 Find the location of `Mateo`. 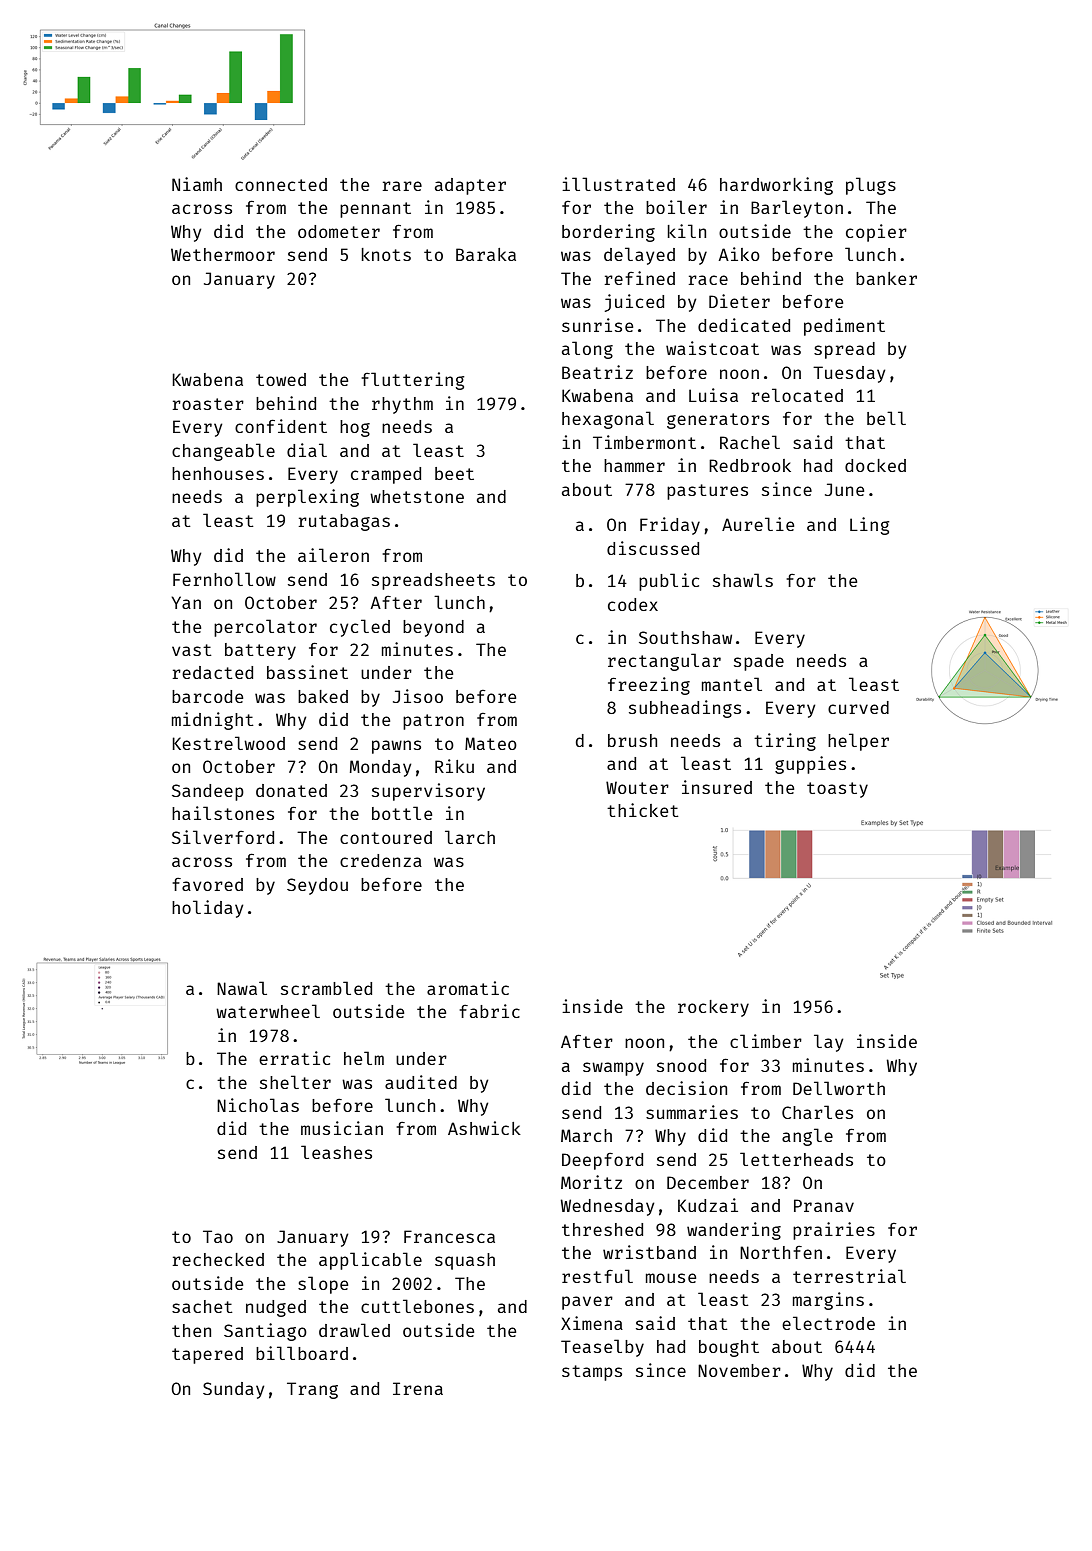

Mateo is located at coordinates (491, 743).
